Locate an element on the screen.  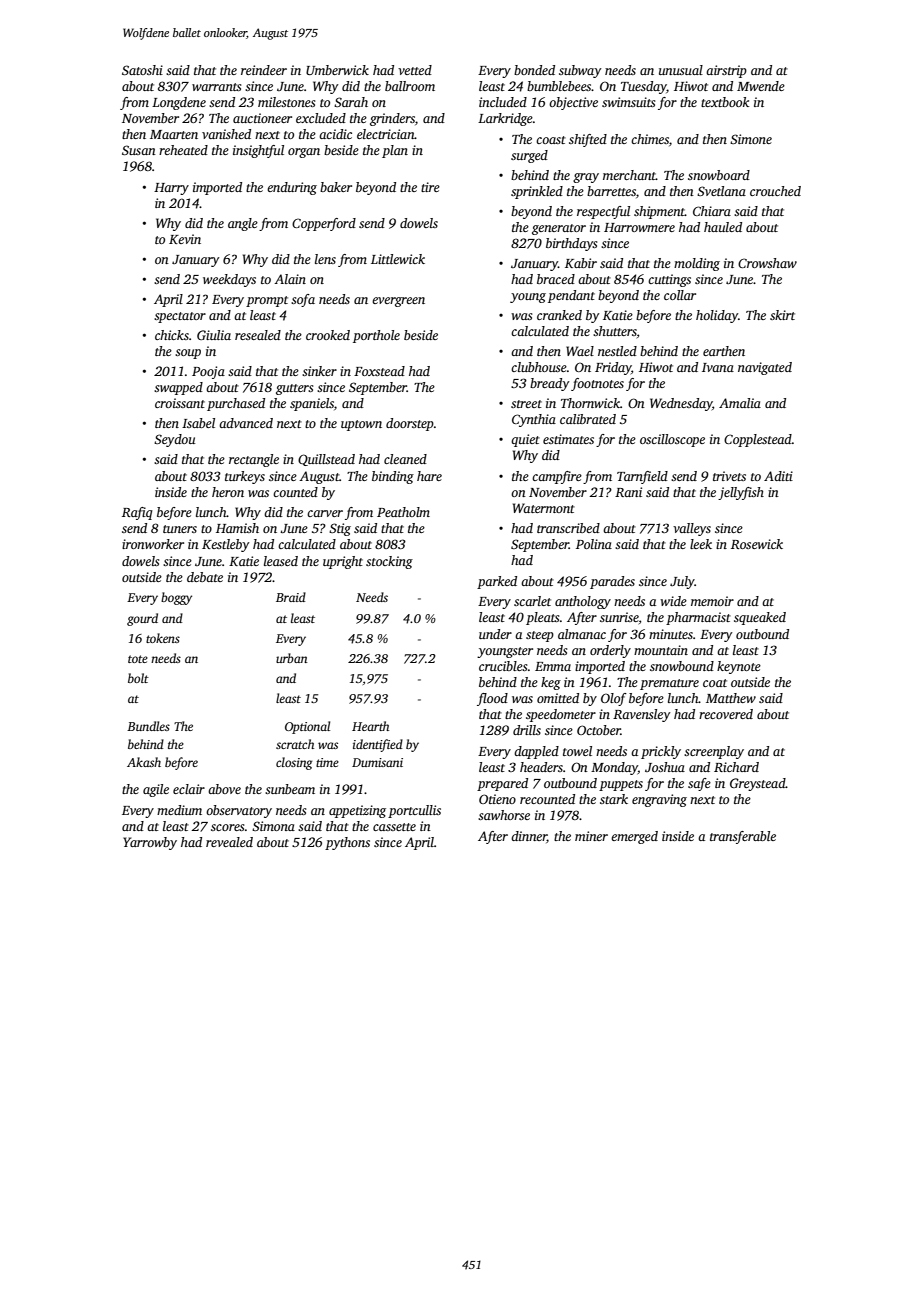
Umberwick is located at coordinates (337, 70).
